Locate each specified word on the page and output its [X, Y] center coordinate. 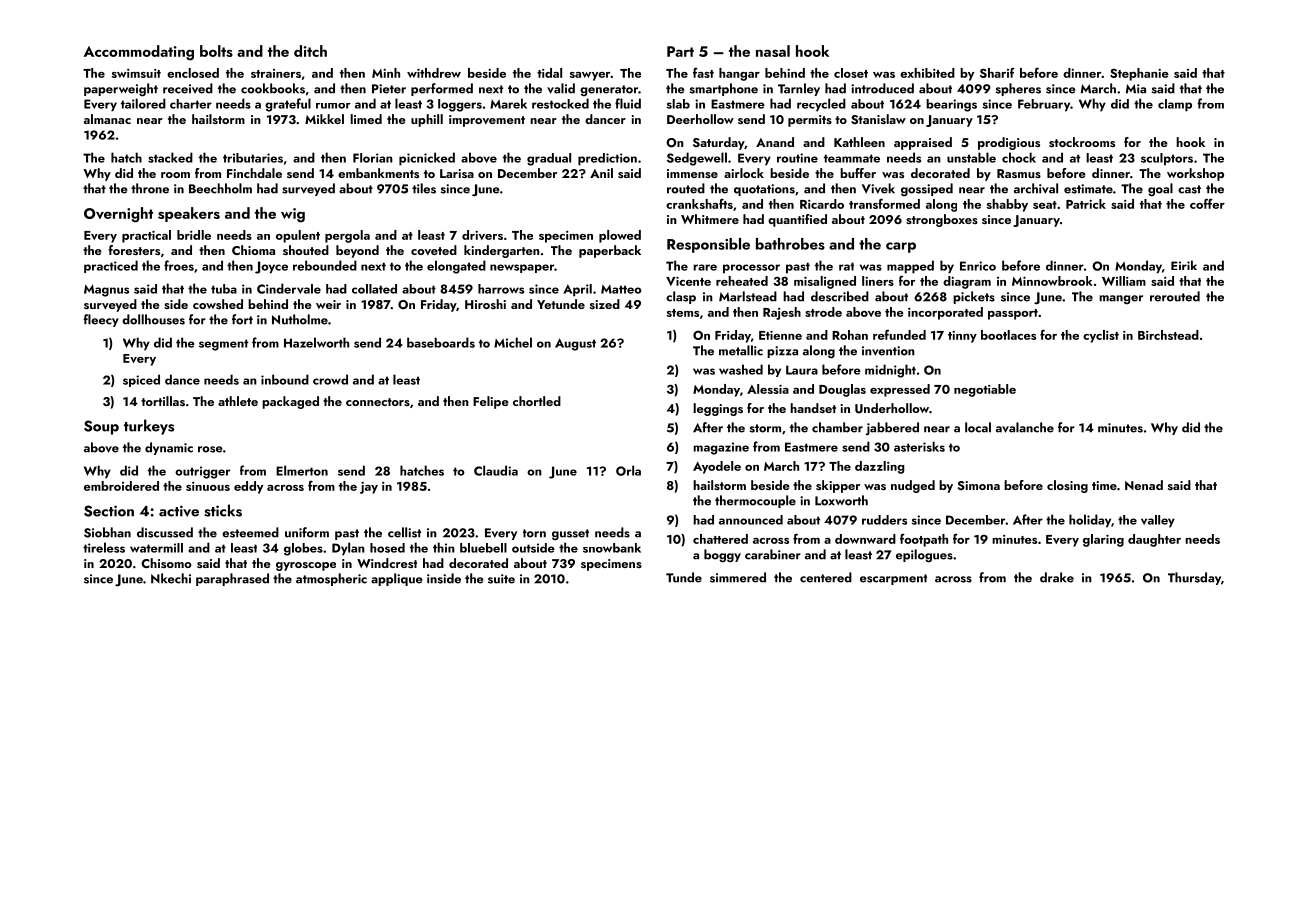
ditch [310, 51]
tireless [104, 547]
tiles [424, 188]
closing [1067, 486]
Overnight [118, 215]
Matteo [621, 289]
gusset [570, 535]
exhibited [927, 73]
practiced [111, 266]
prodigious [1009, 143]
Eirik [1184, 265]
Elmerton [302, 470]
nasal [773, 51]
